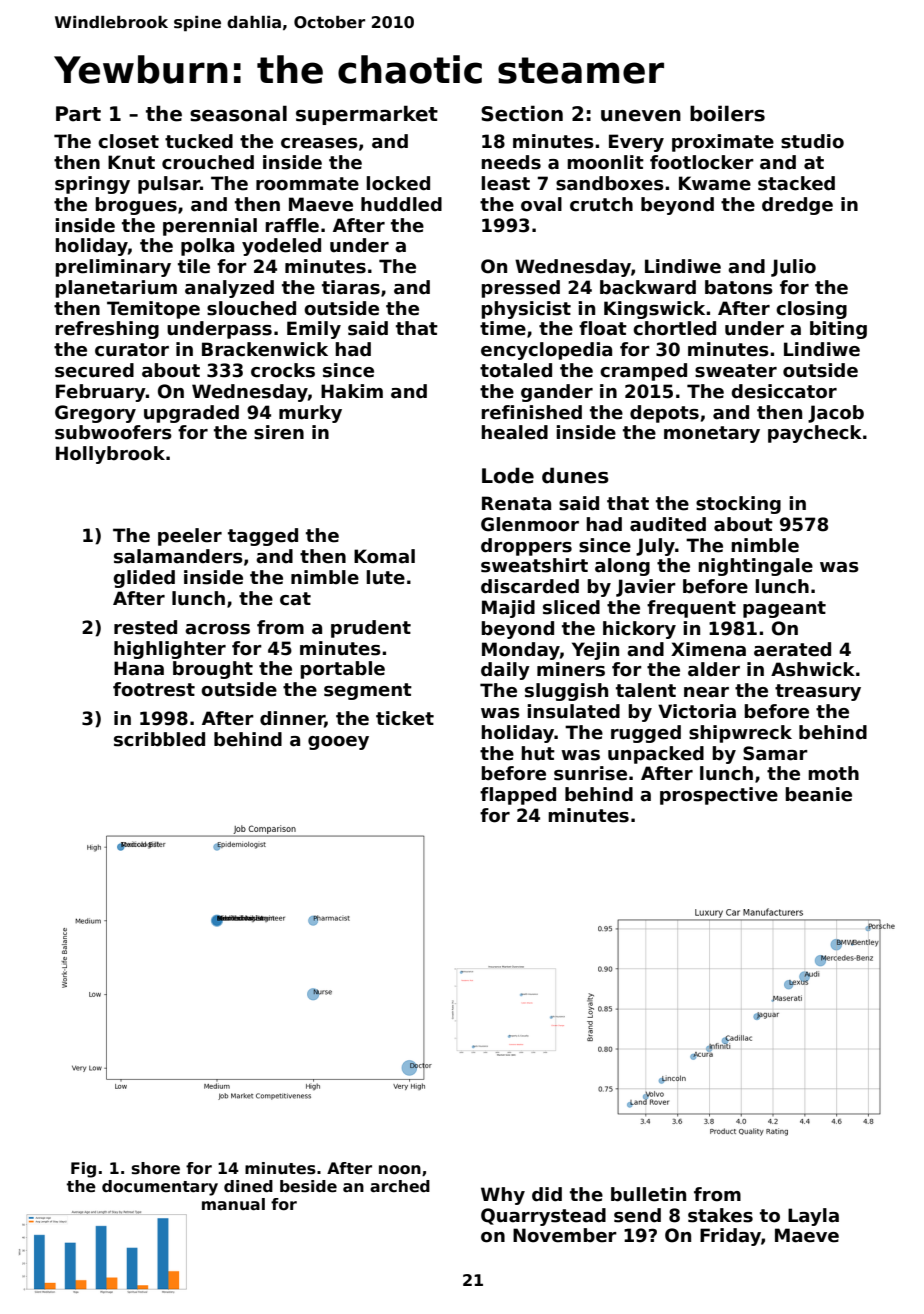  I want to click on scribbled, so click(159, 739).
